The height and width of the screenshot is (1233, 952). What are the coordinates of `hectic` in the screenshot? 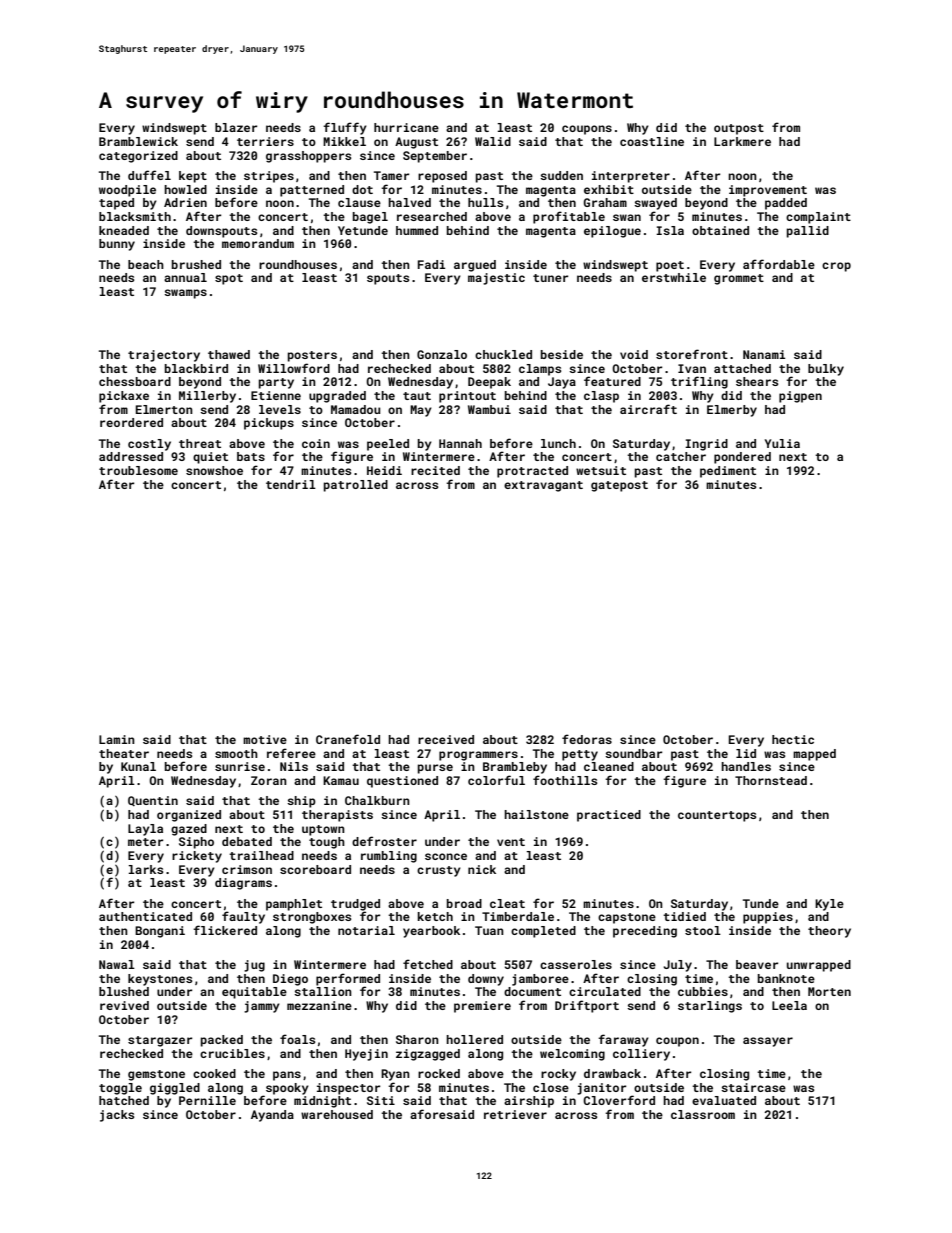 It's located at (793, 739).
